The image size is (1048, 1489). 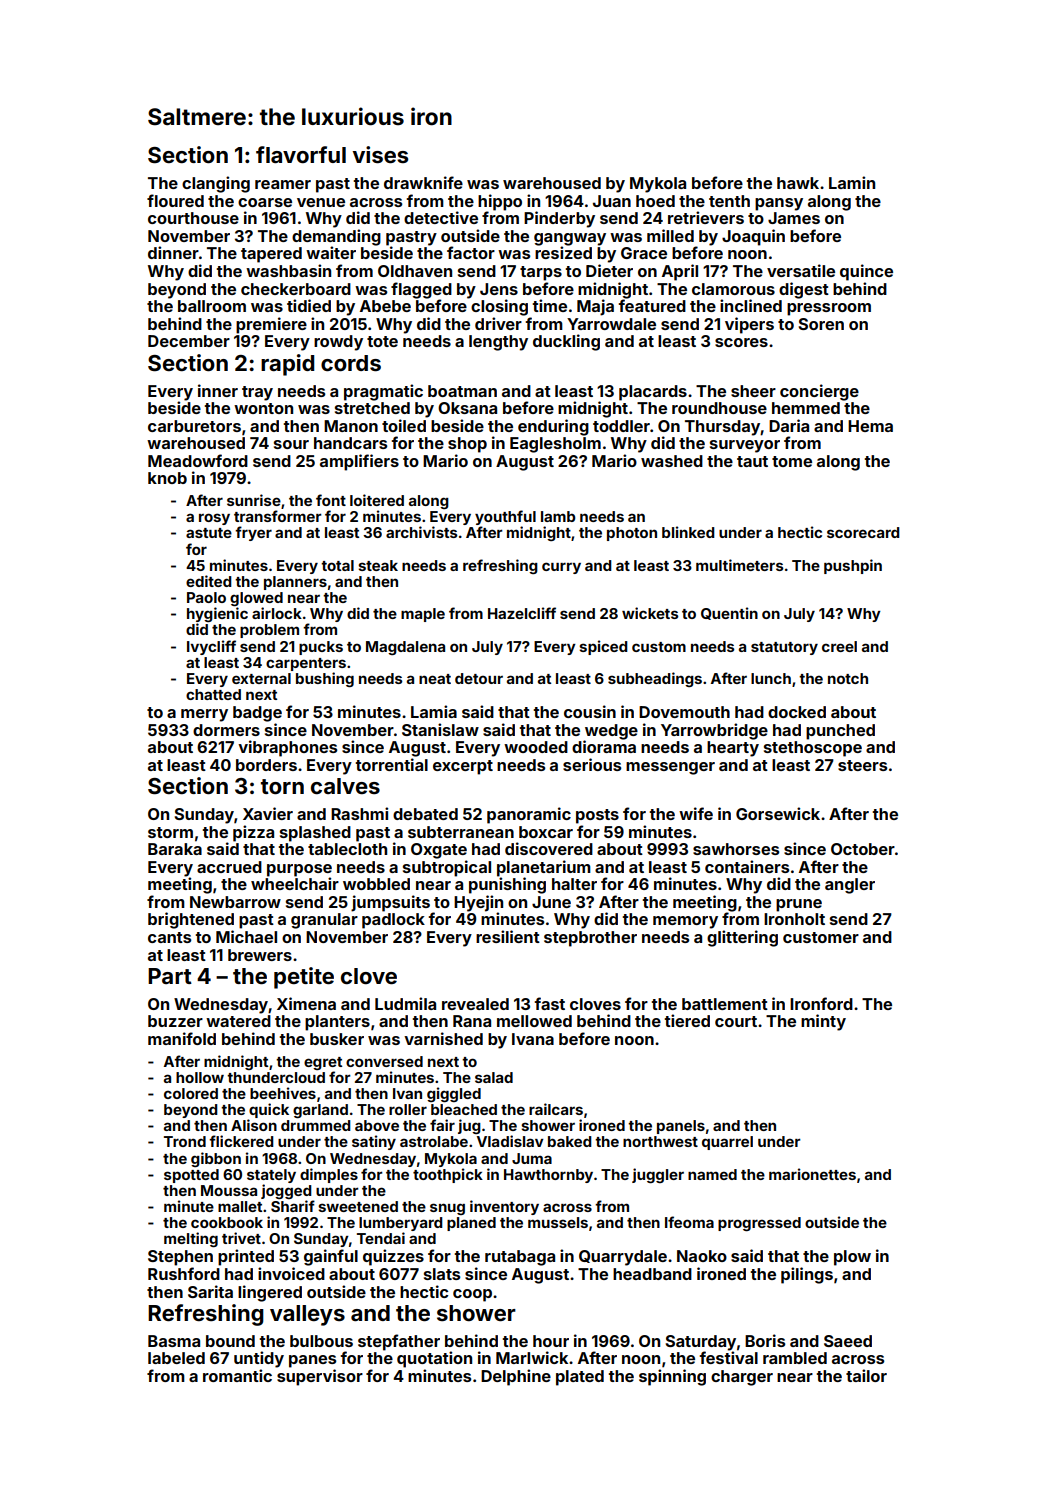 I want to click on flavorful, so click(x=301, y=154).
